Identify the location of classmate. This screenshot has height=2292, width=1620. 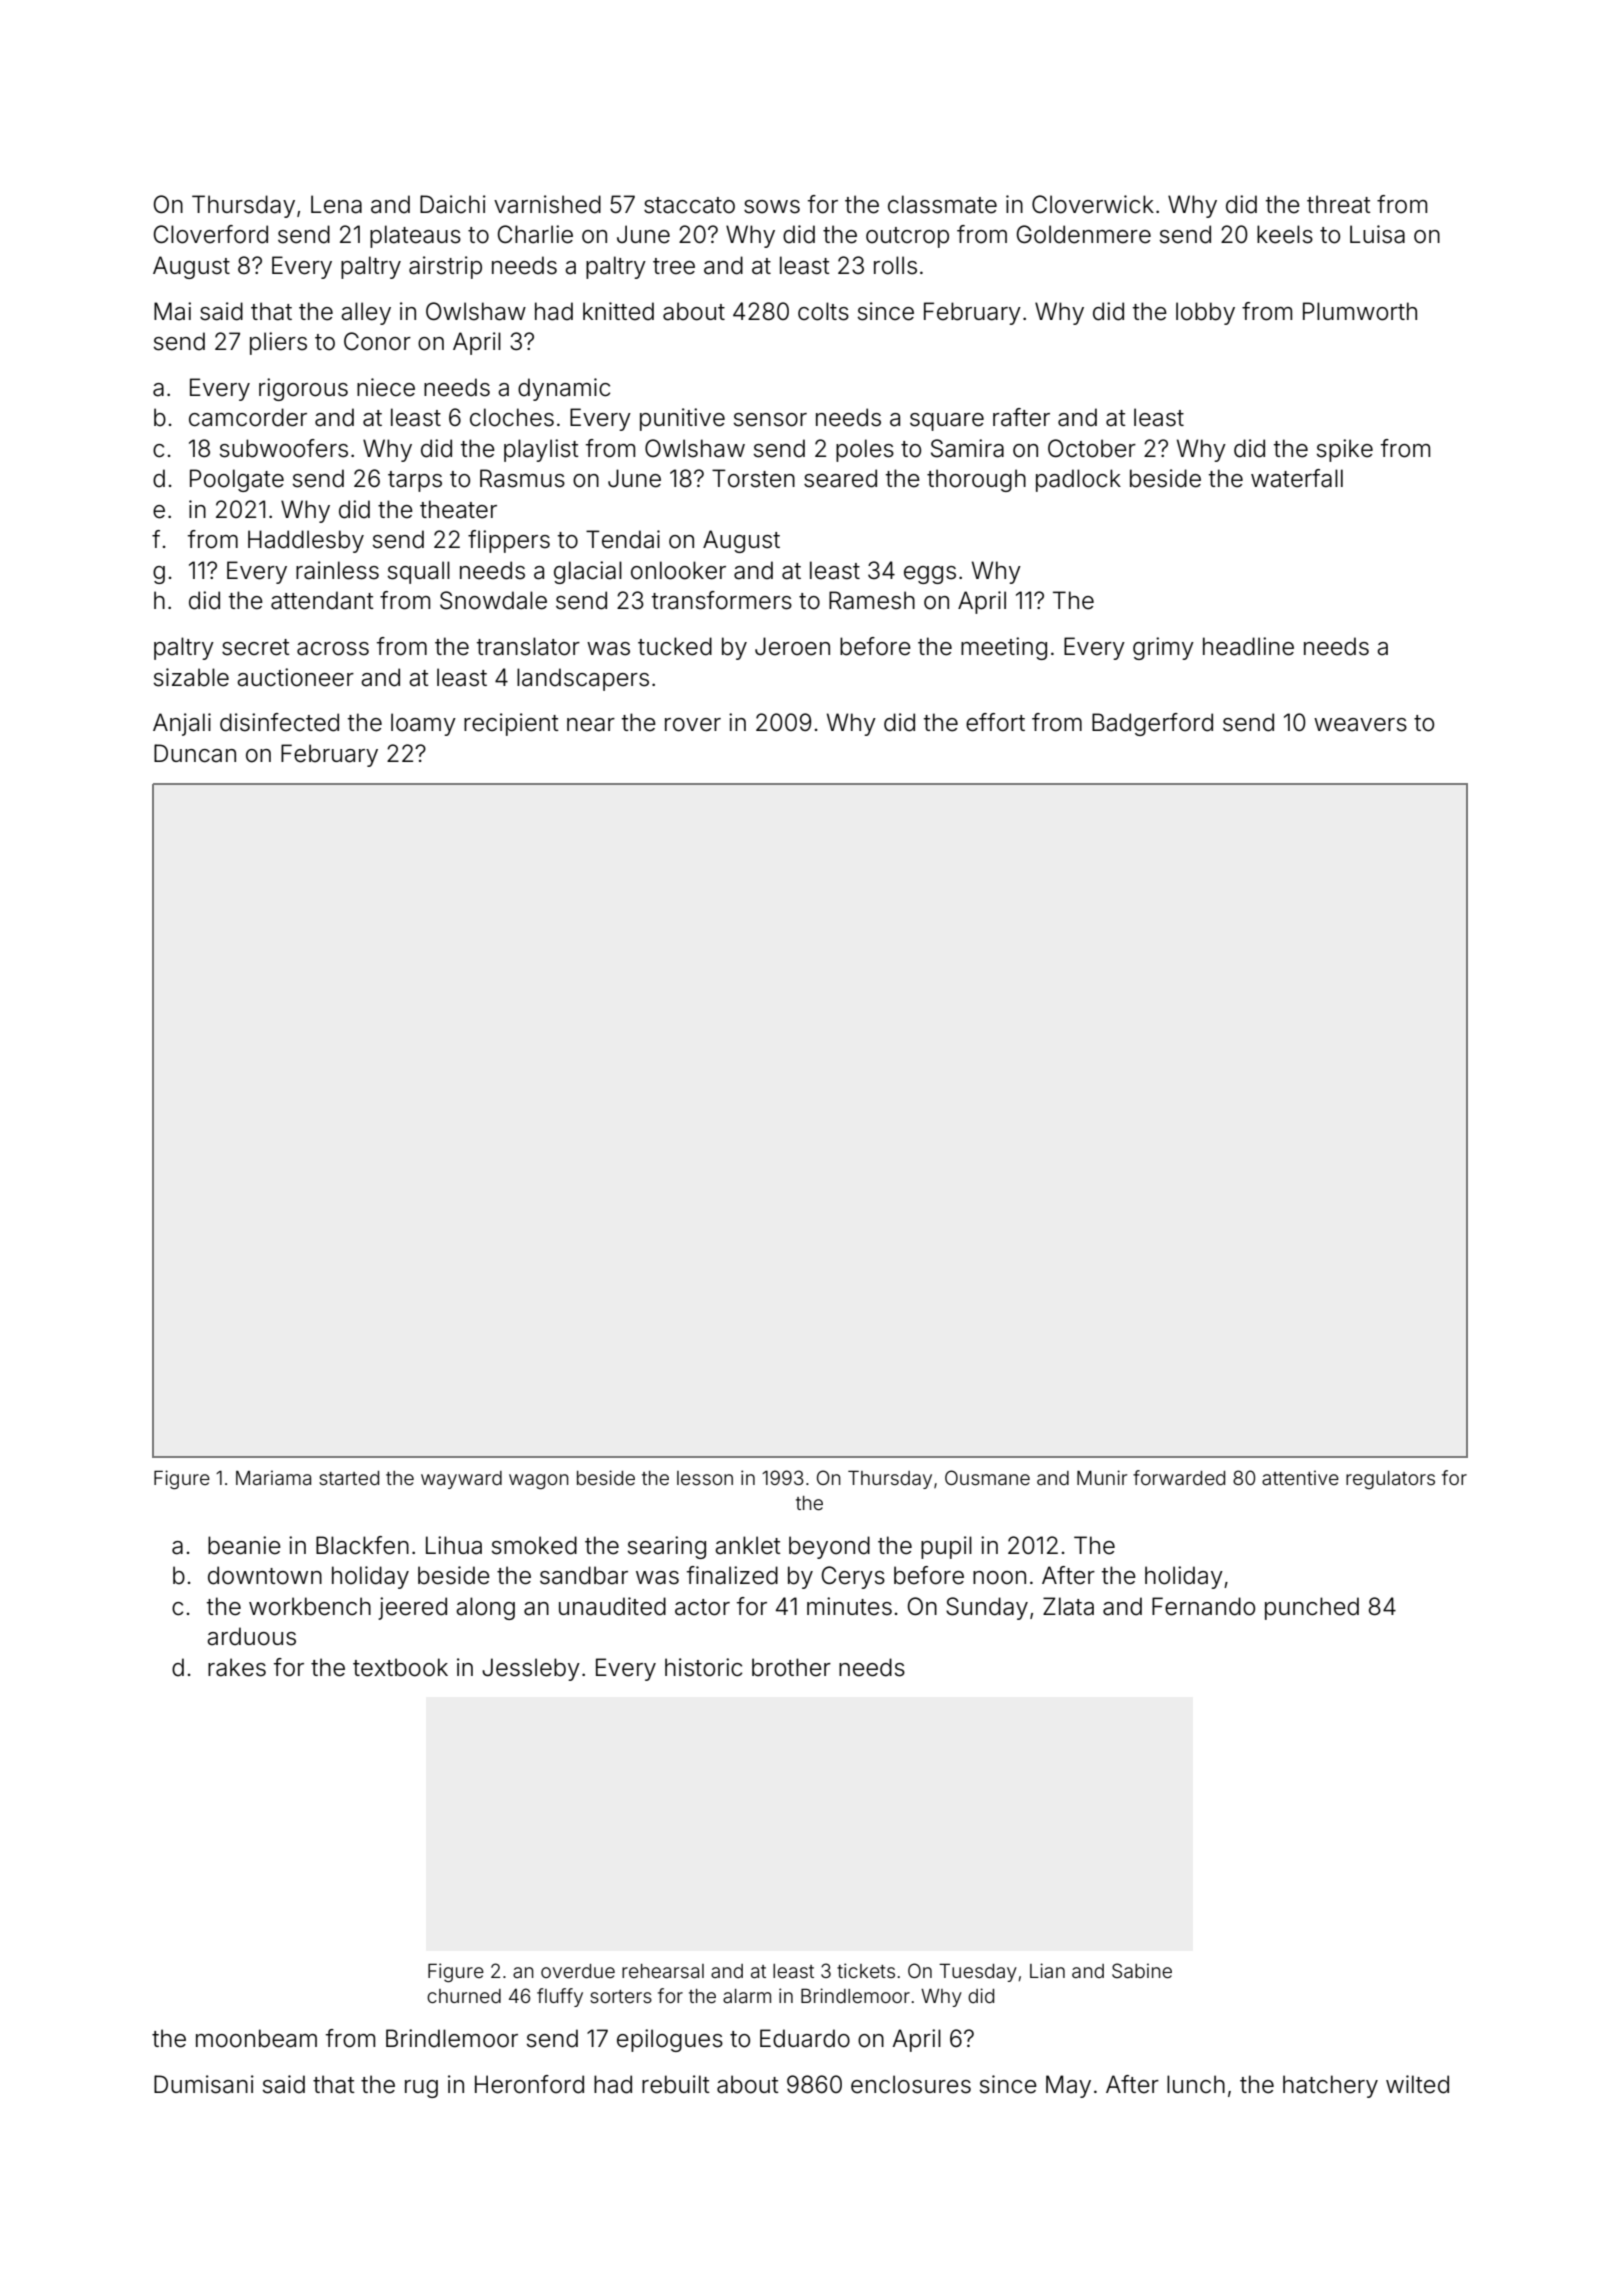
(942, 204).
